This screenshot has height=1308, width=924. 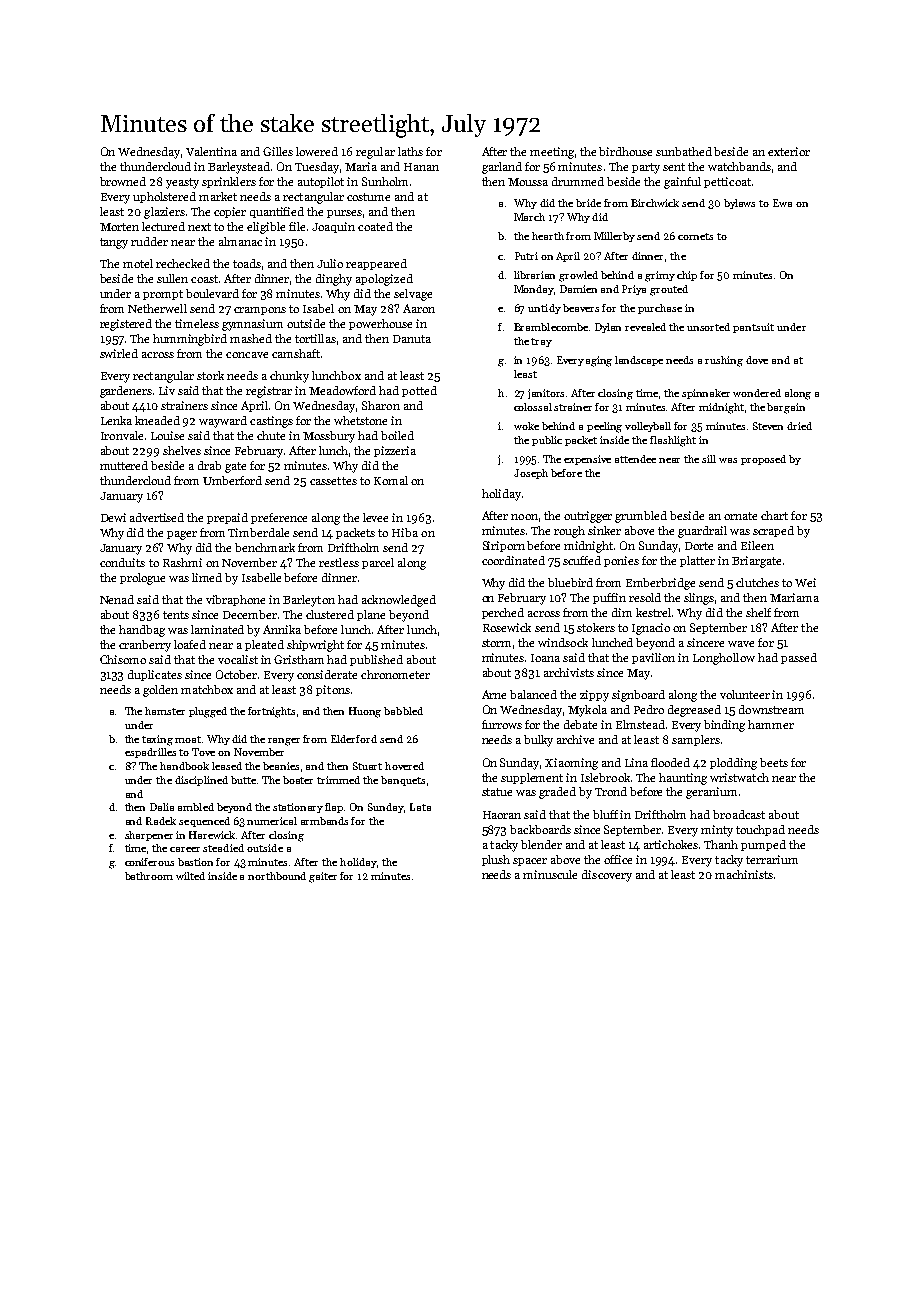 I want to click on perched, so click(x=503, y=613).
